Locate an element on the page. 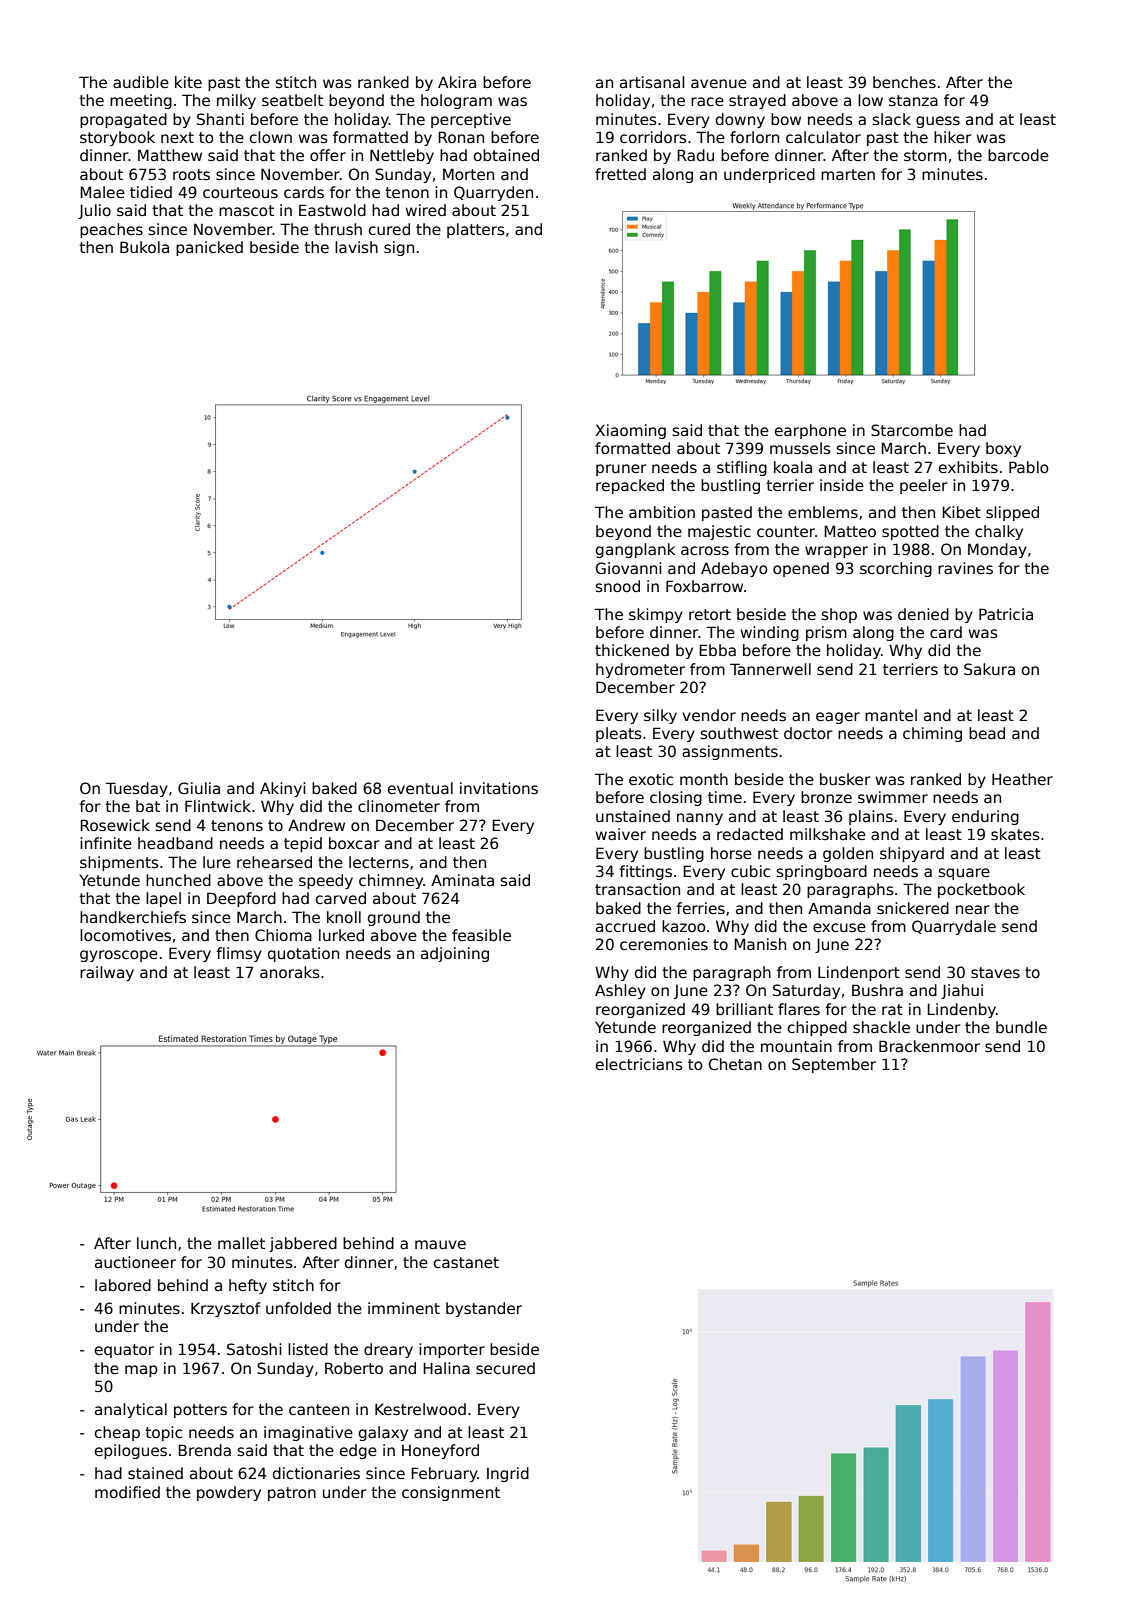  Quarrydale is located at coordinates (954, 927).
